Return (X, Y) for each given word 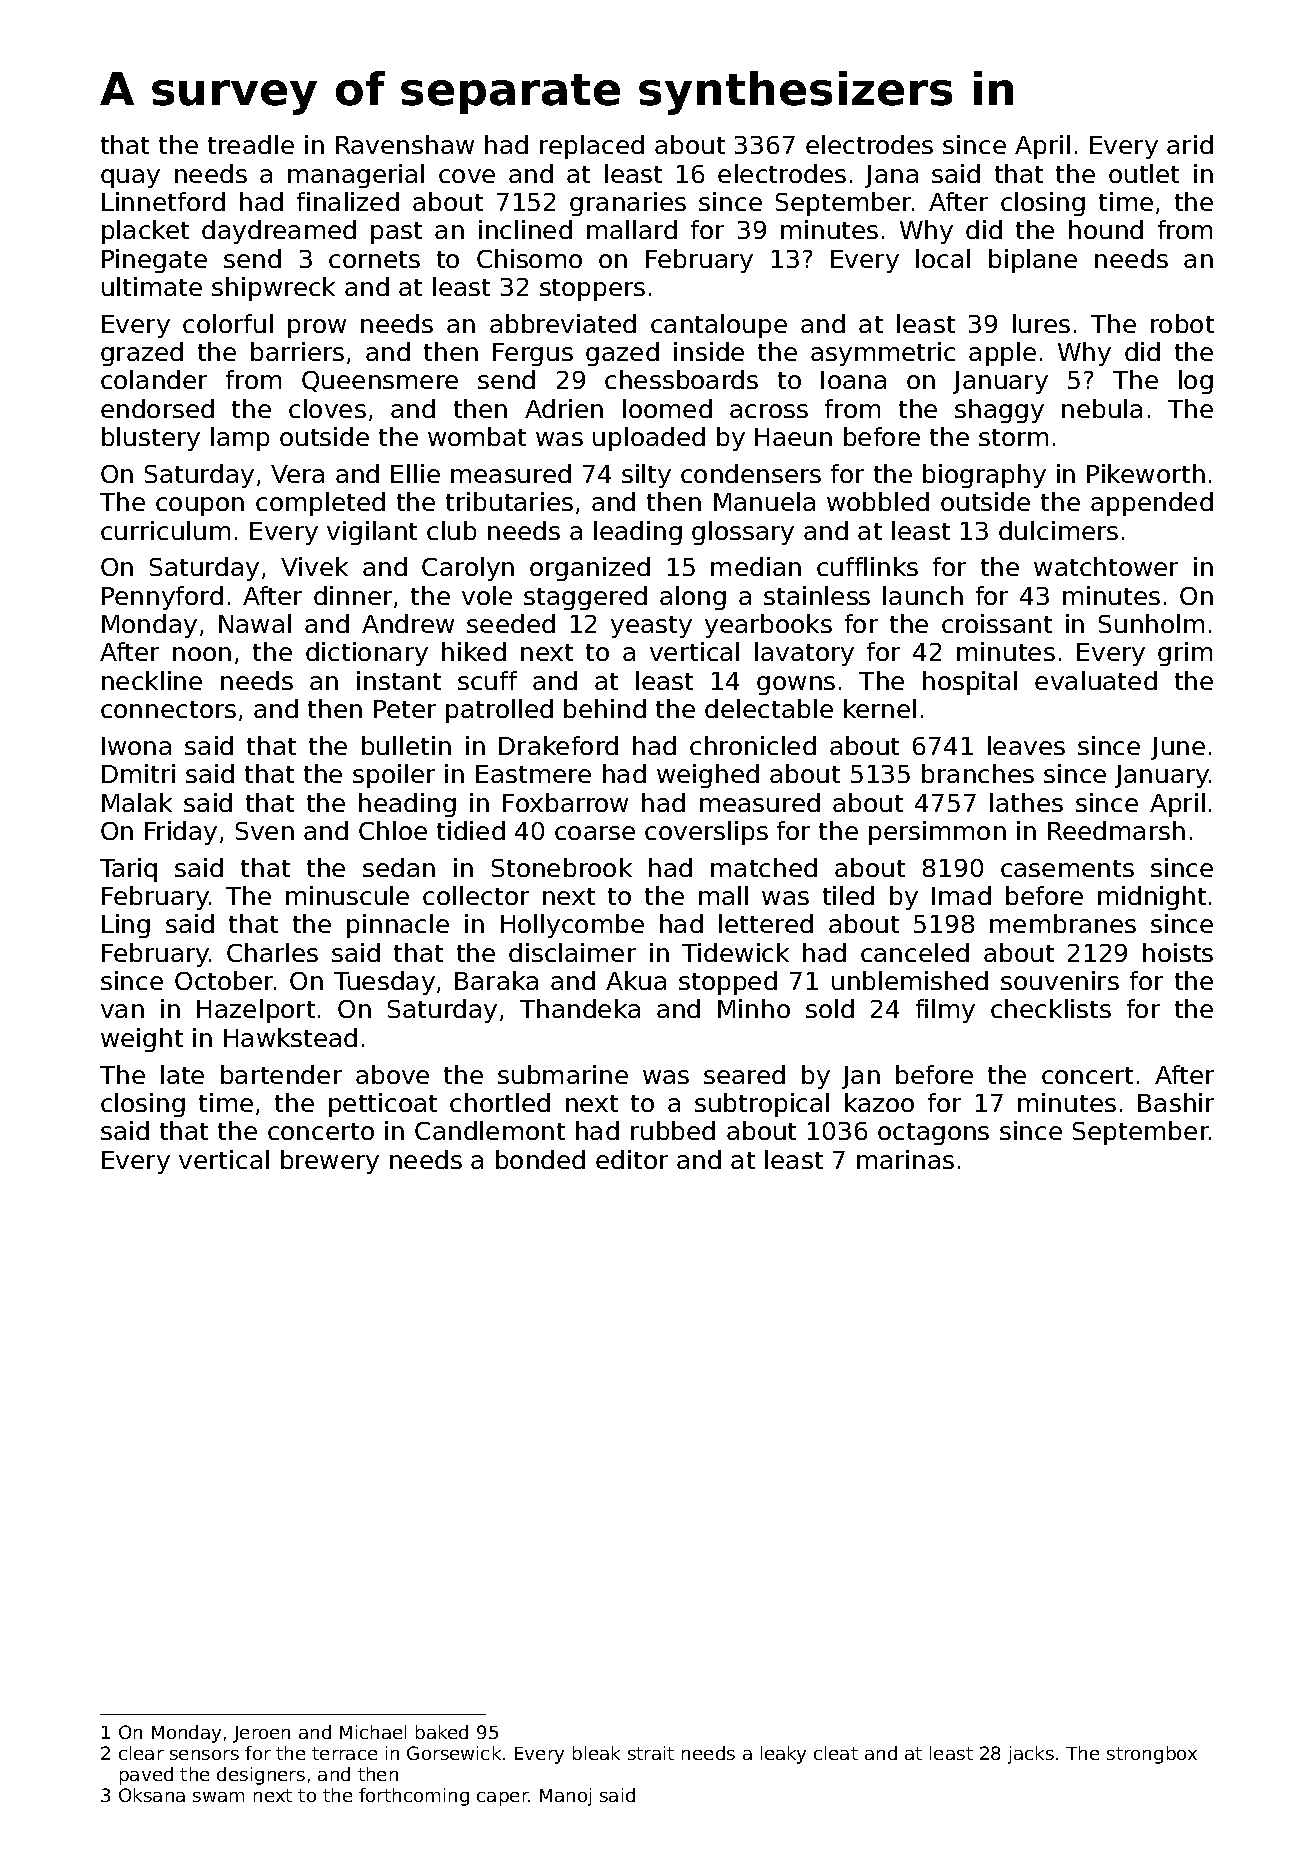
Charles (272, 952)
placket (145, 232)
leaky (783, 1755)
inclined (525, 229)
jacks (1031, 1755)
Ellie (415, 473)
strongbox (1152, 1755)
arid (1190, 144)
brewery (330, 1162)
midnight (1152, 898)
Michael (373, 1732)
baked (442, 1732)
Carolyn (468, 569)
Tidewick (735, 952)
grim (1185, 654)
